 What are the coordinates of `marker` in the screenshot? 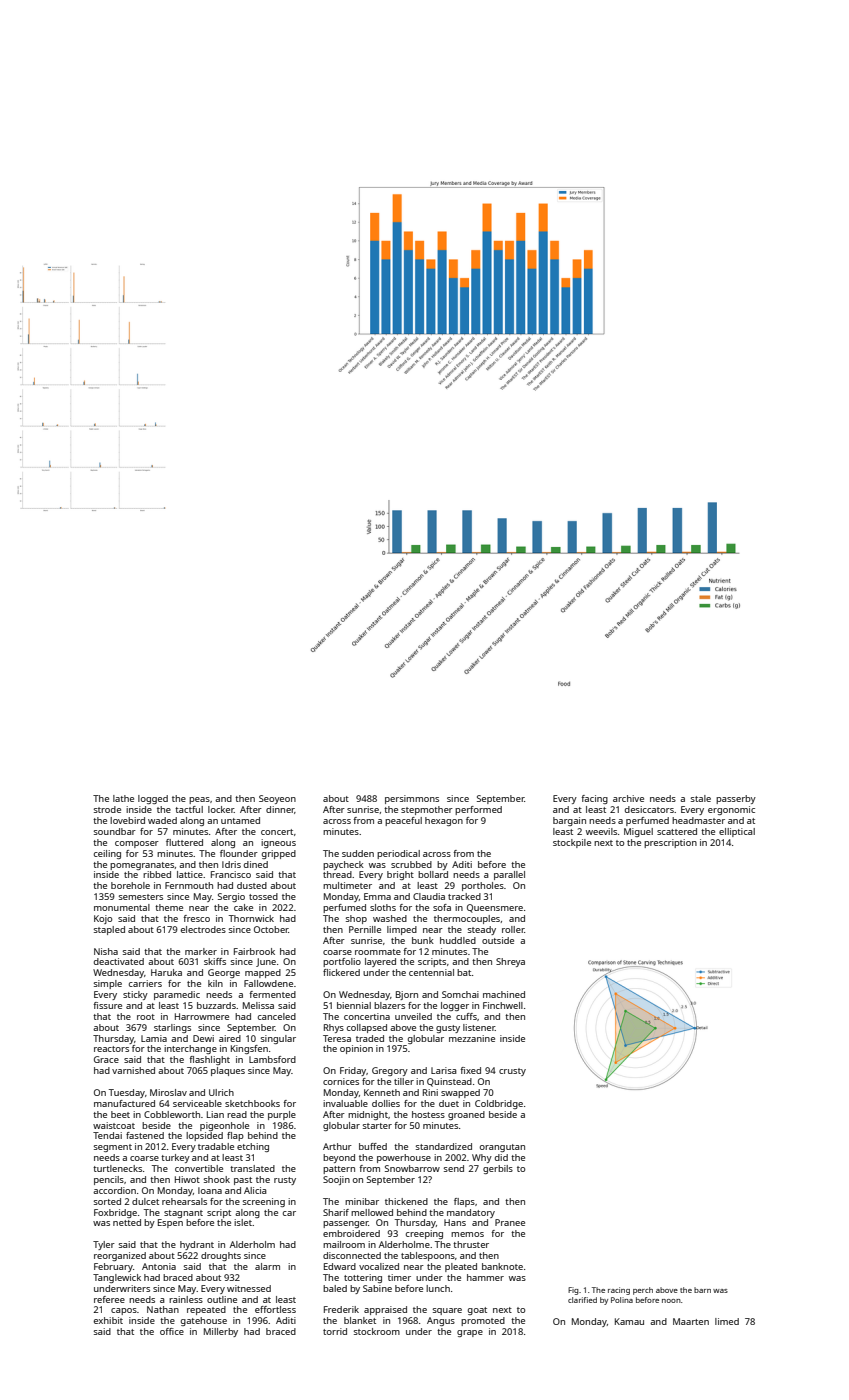 It's located at (201, 951).
